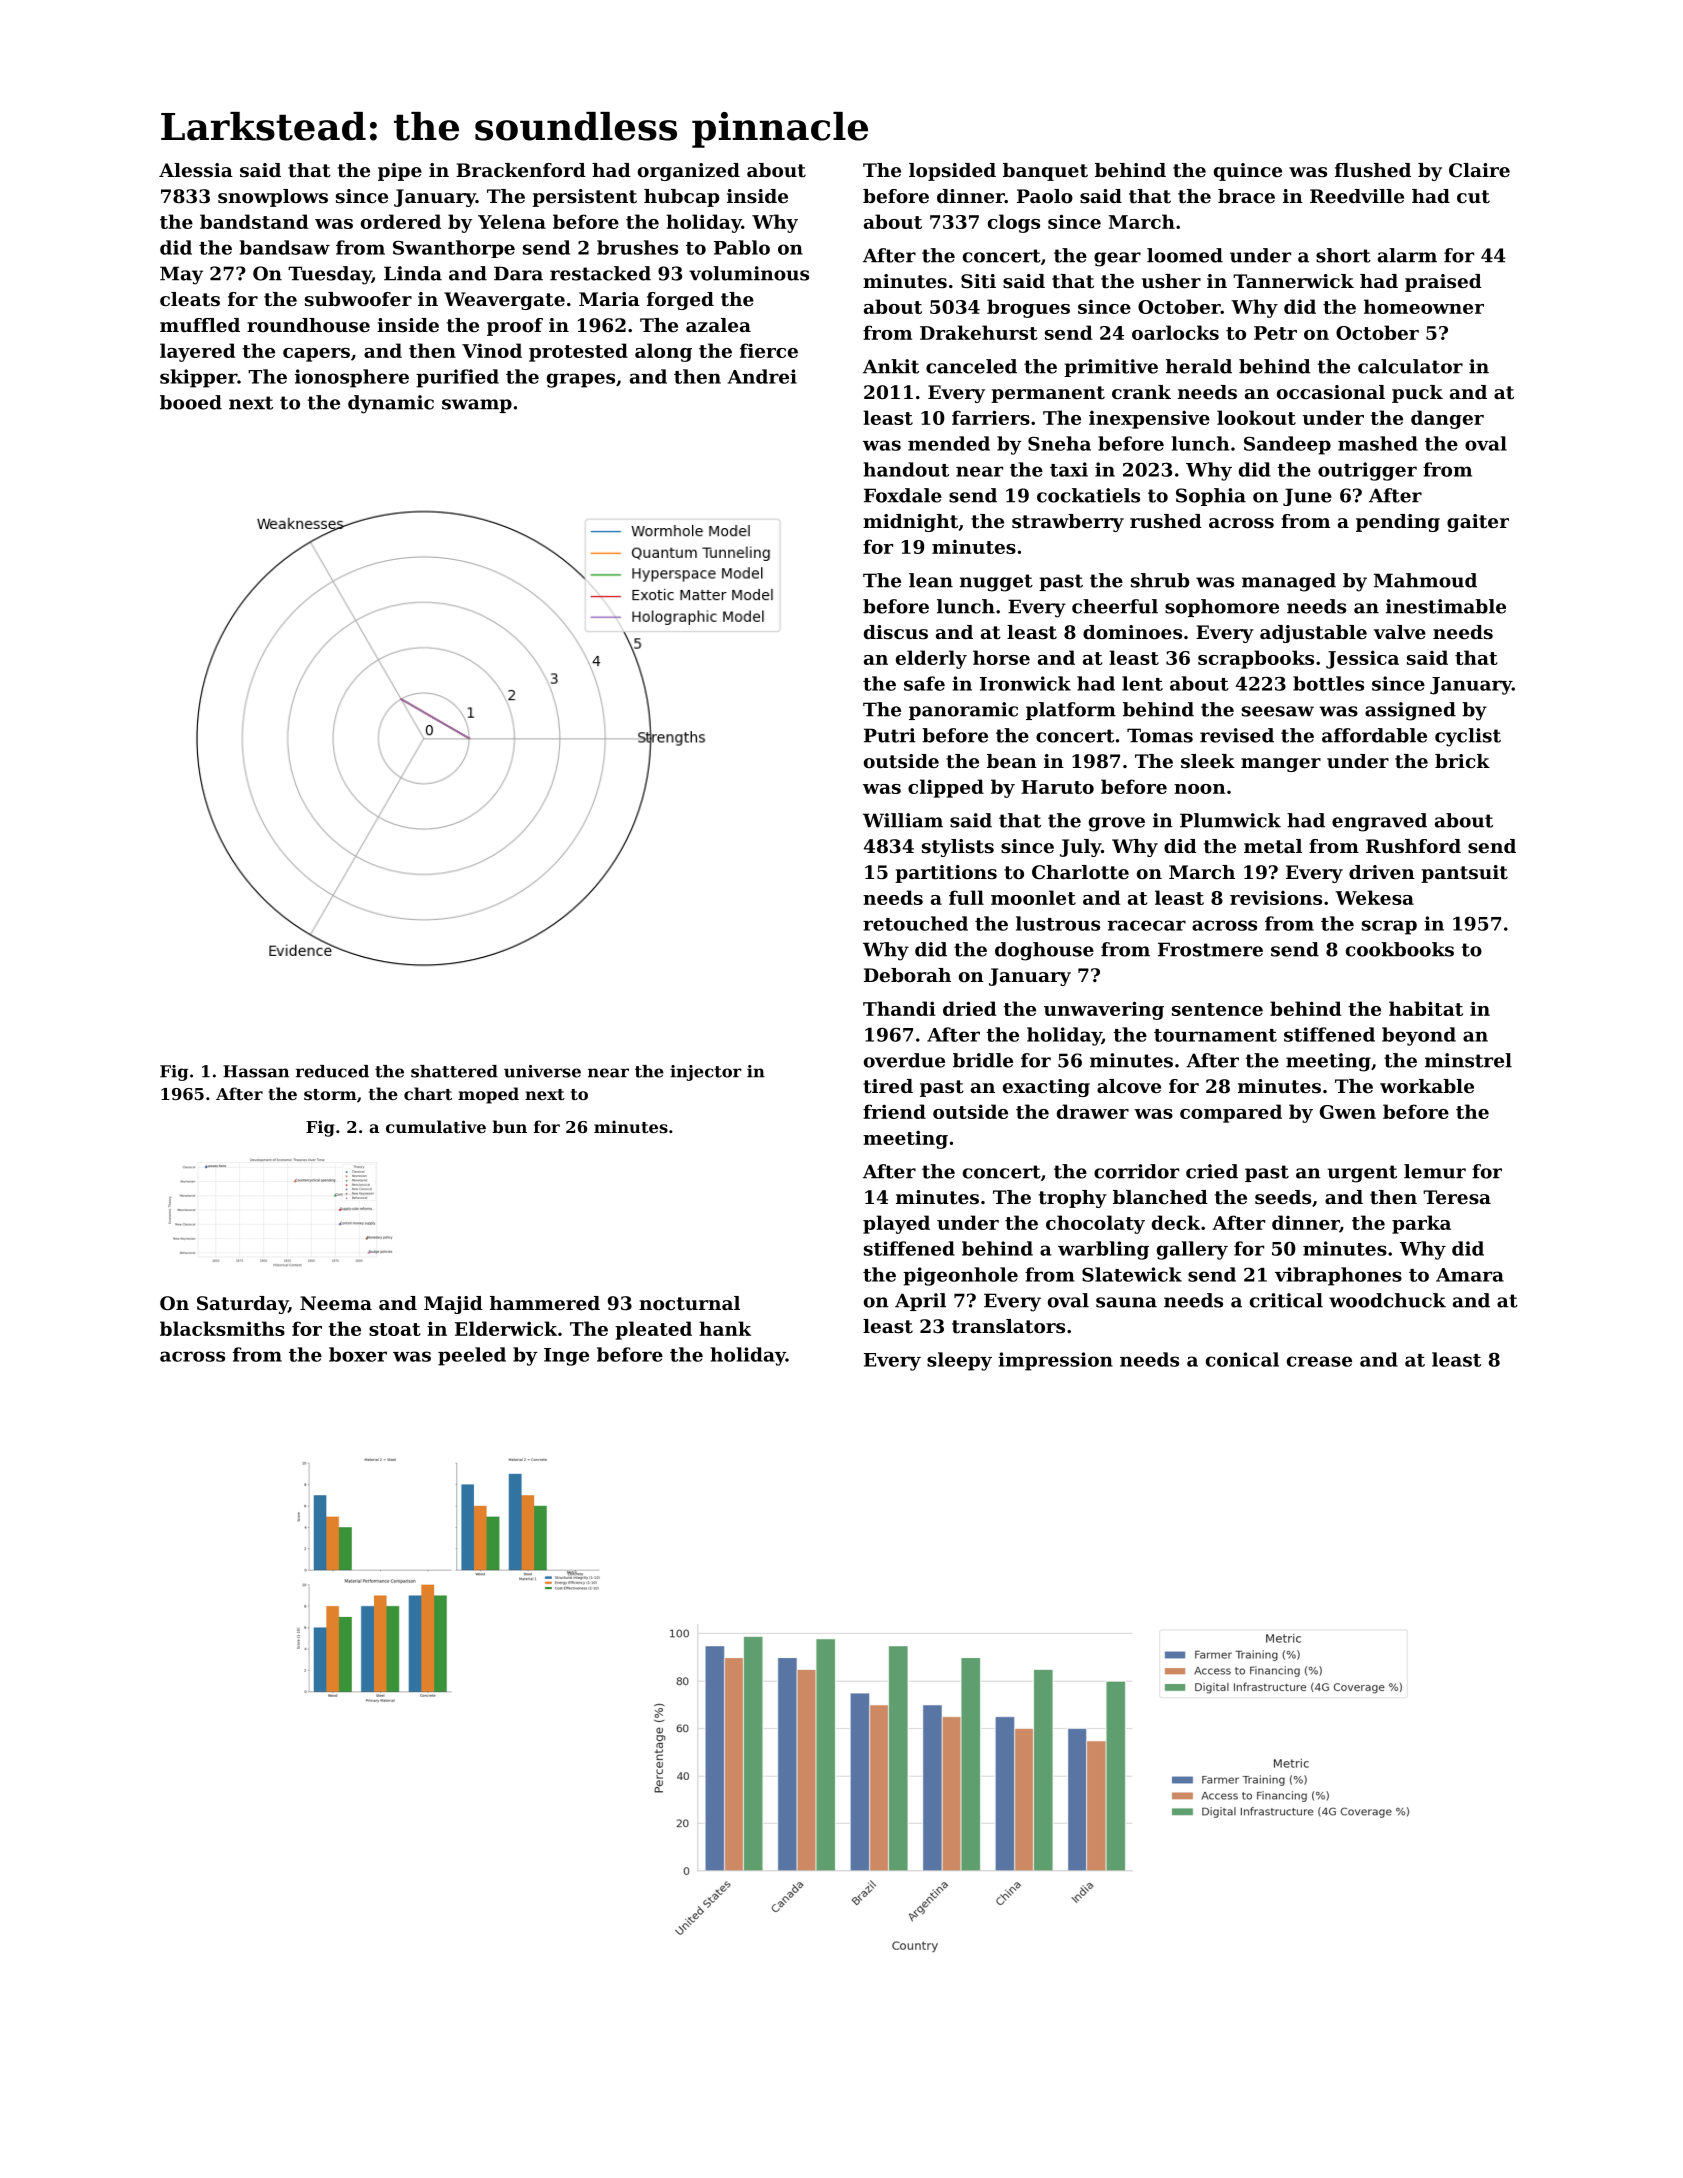 This image has height=2178, width=1683. Describe the element at coordinates (521, 170) in the image. I see `Brackenford` at that location.
